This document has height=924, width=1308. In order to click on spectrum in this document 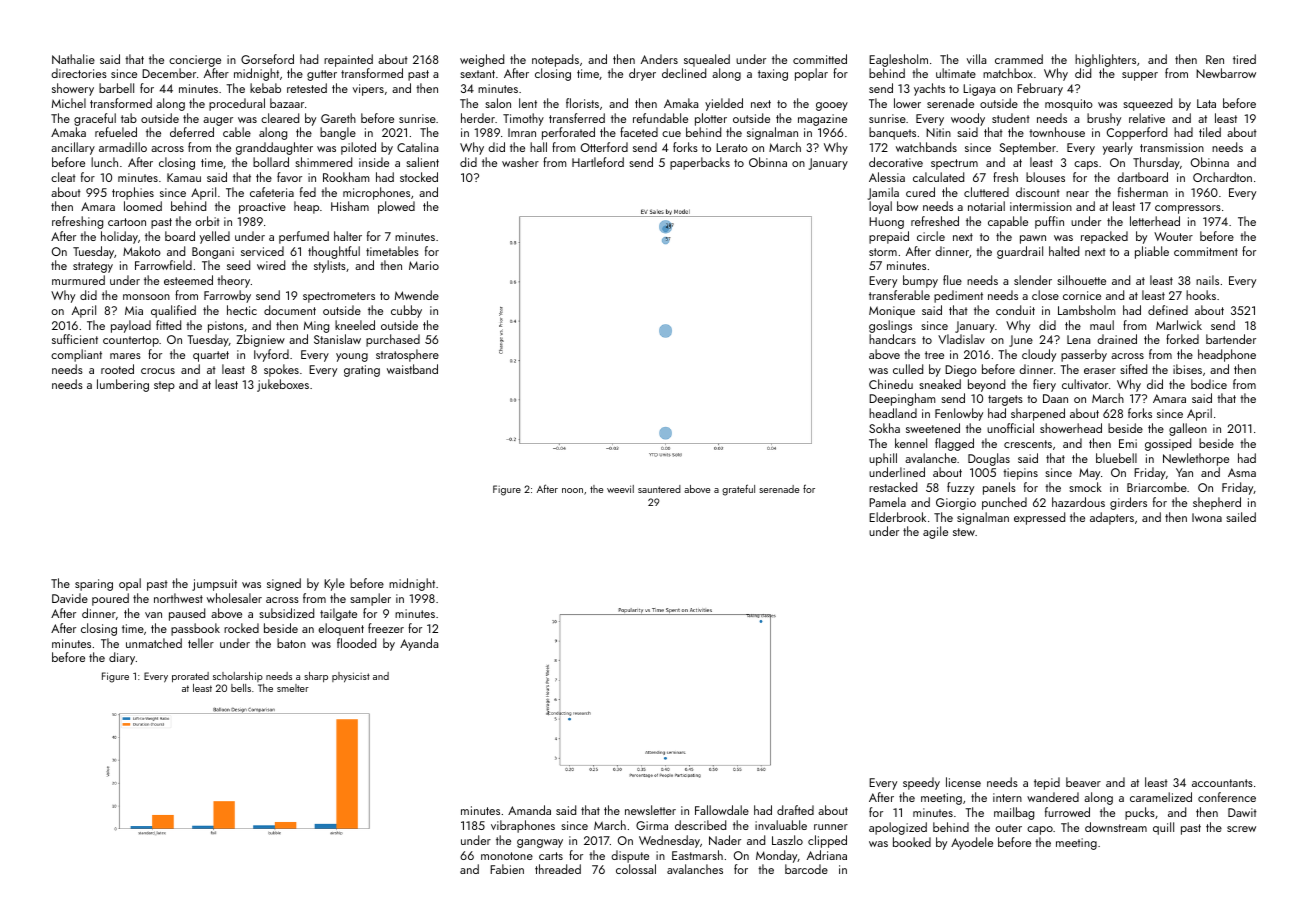, I will do `click(954, 164)`.
